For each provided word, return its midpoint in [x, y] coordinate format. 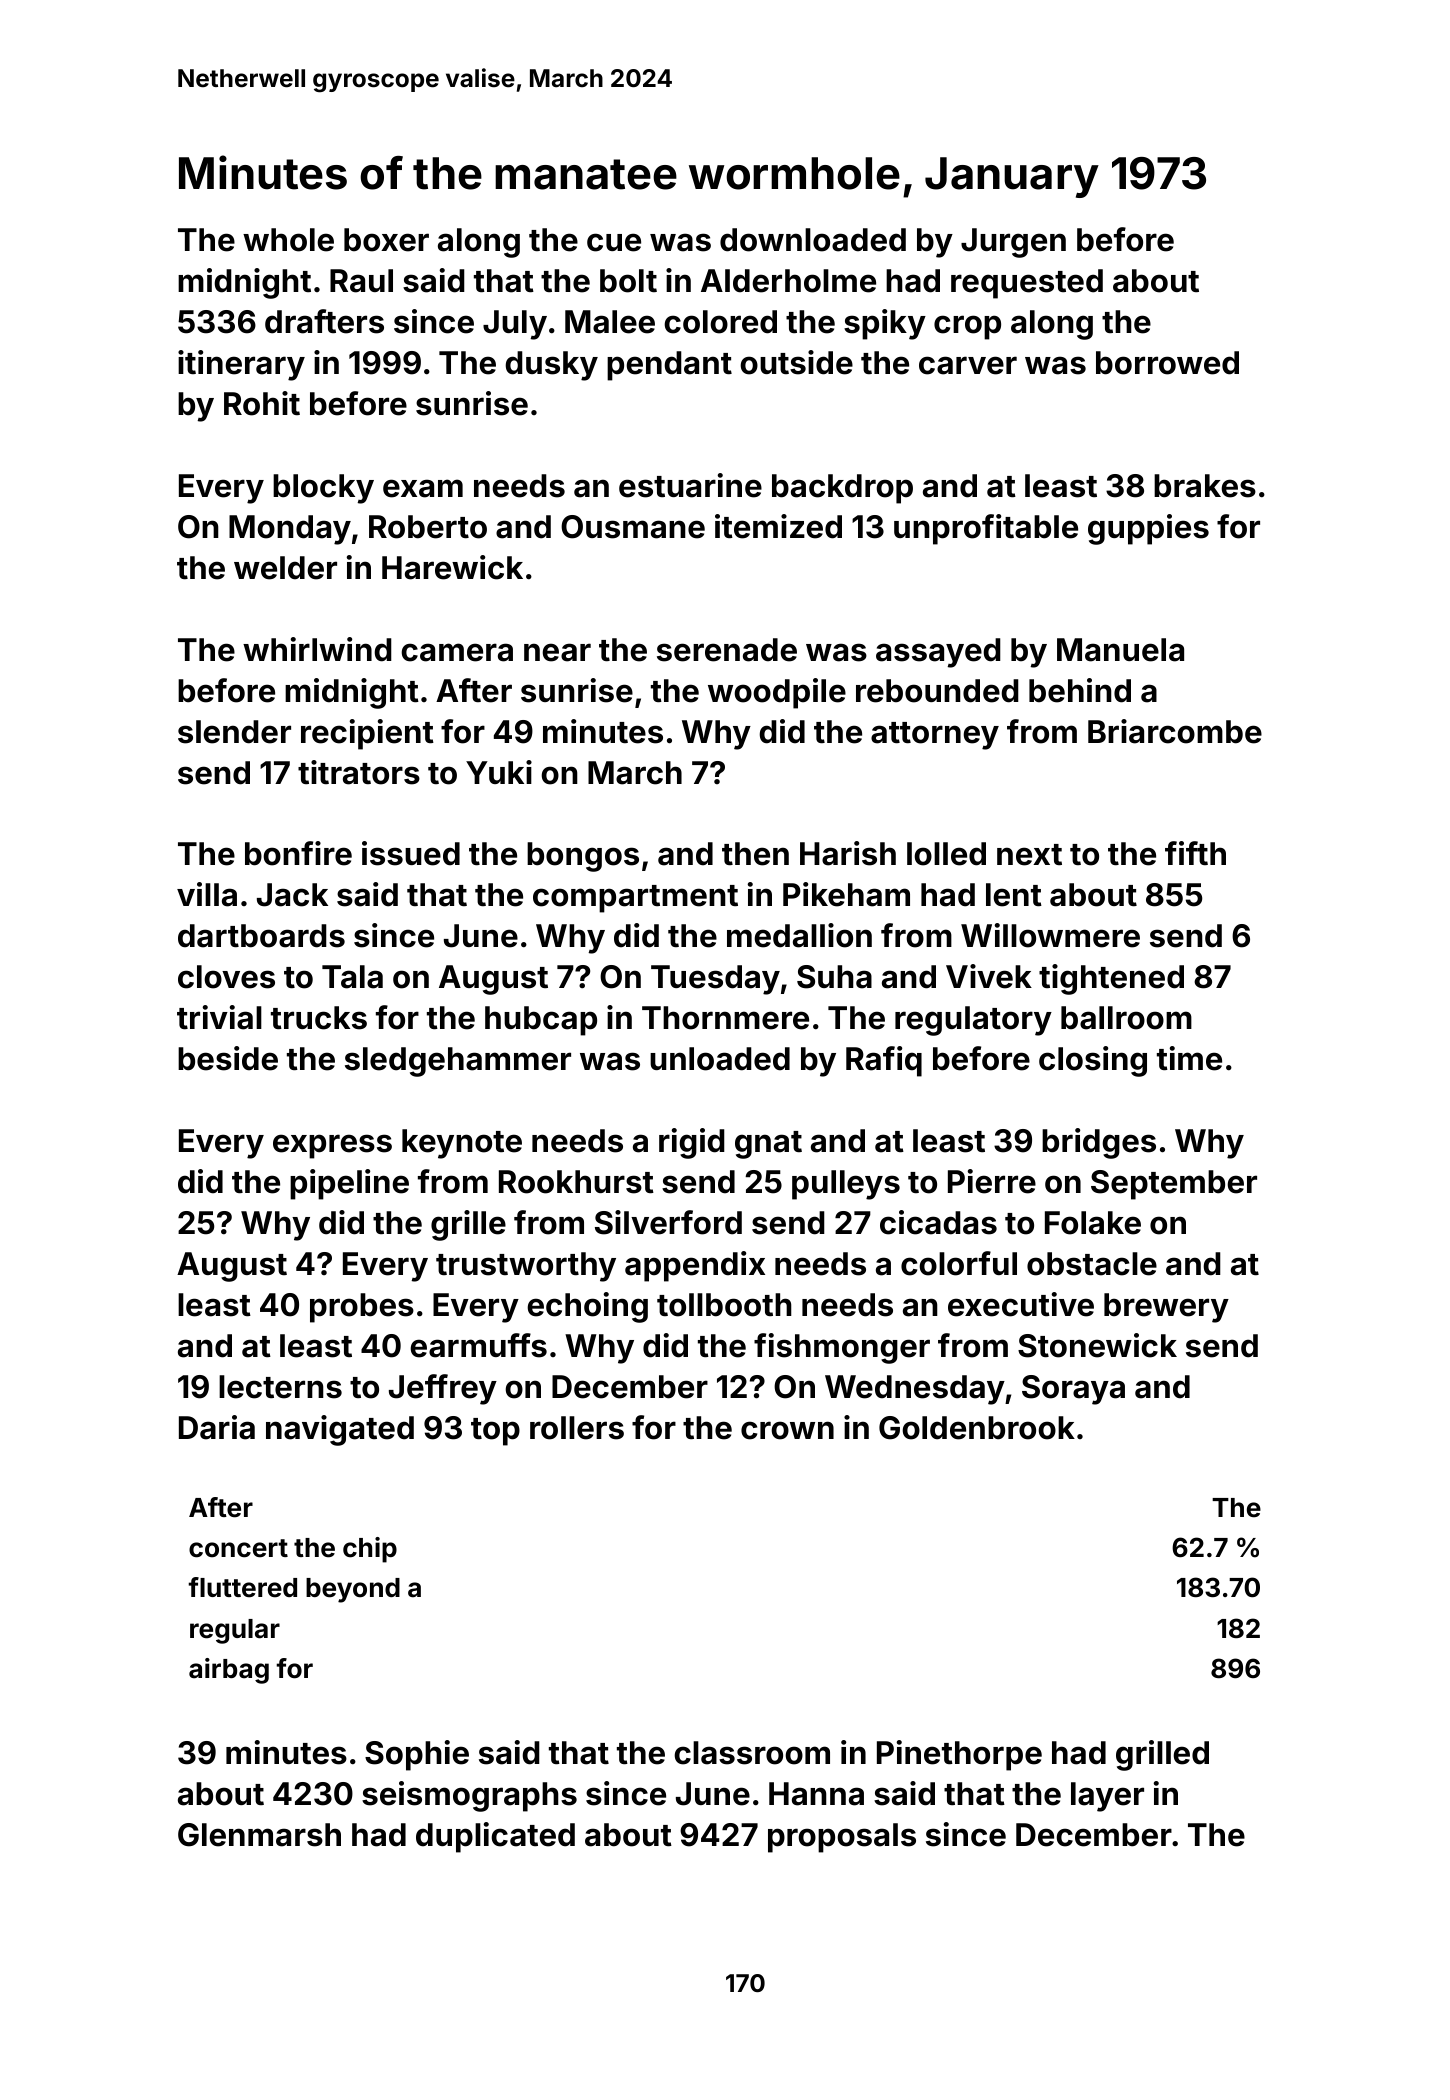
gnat [768, 1145]
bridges [1099, 1143]
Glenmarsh [259, 1835]
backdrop [842, 489]
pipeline [349, 1184]
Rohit [262, 403]
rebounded [937, 691]
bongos [583, 857]
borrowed [1167, 363]
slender [234, 732]
